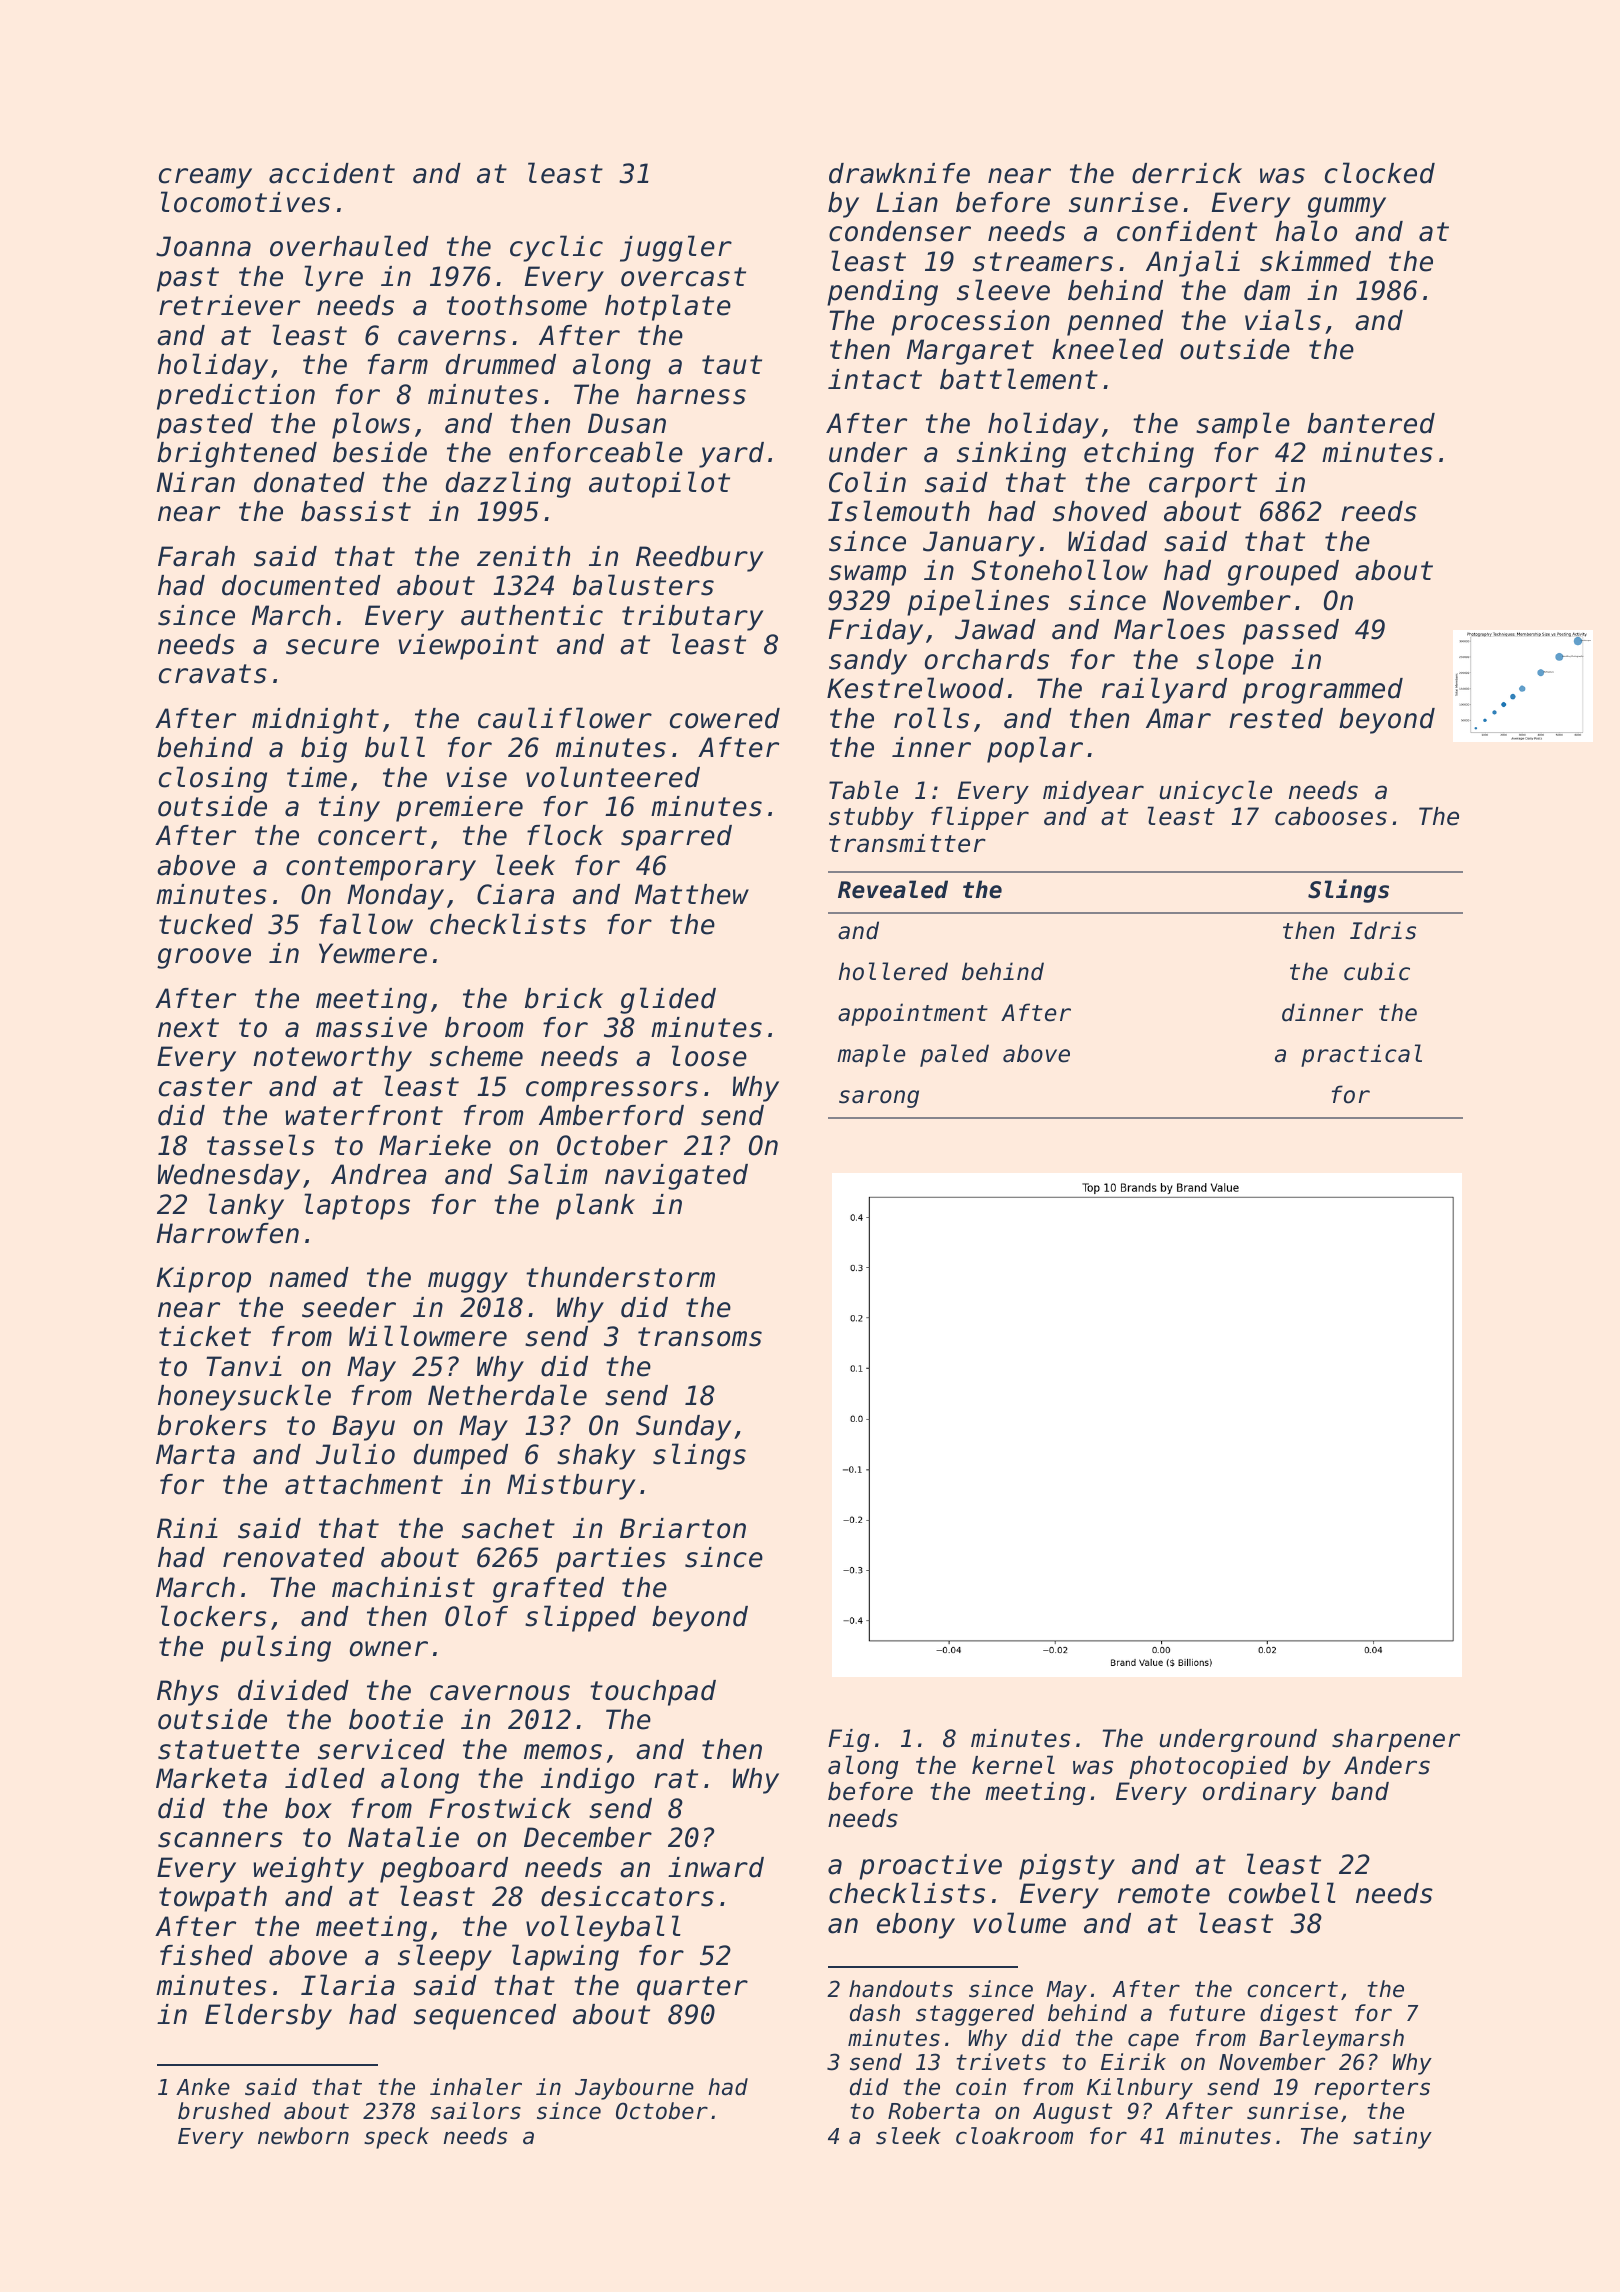 Image resolution: width=1620 pixels, height=2292 pixels. What do you see at coordinates (899, 173) in the image?
I see `drawknife` at bounding box center [899, 173].
